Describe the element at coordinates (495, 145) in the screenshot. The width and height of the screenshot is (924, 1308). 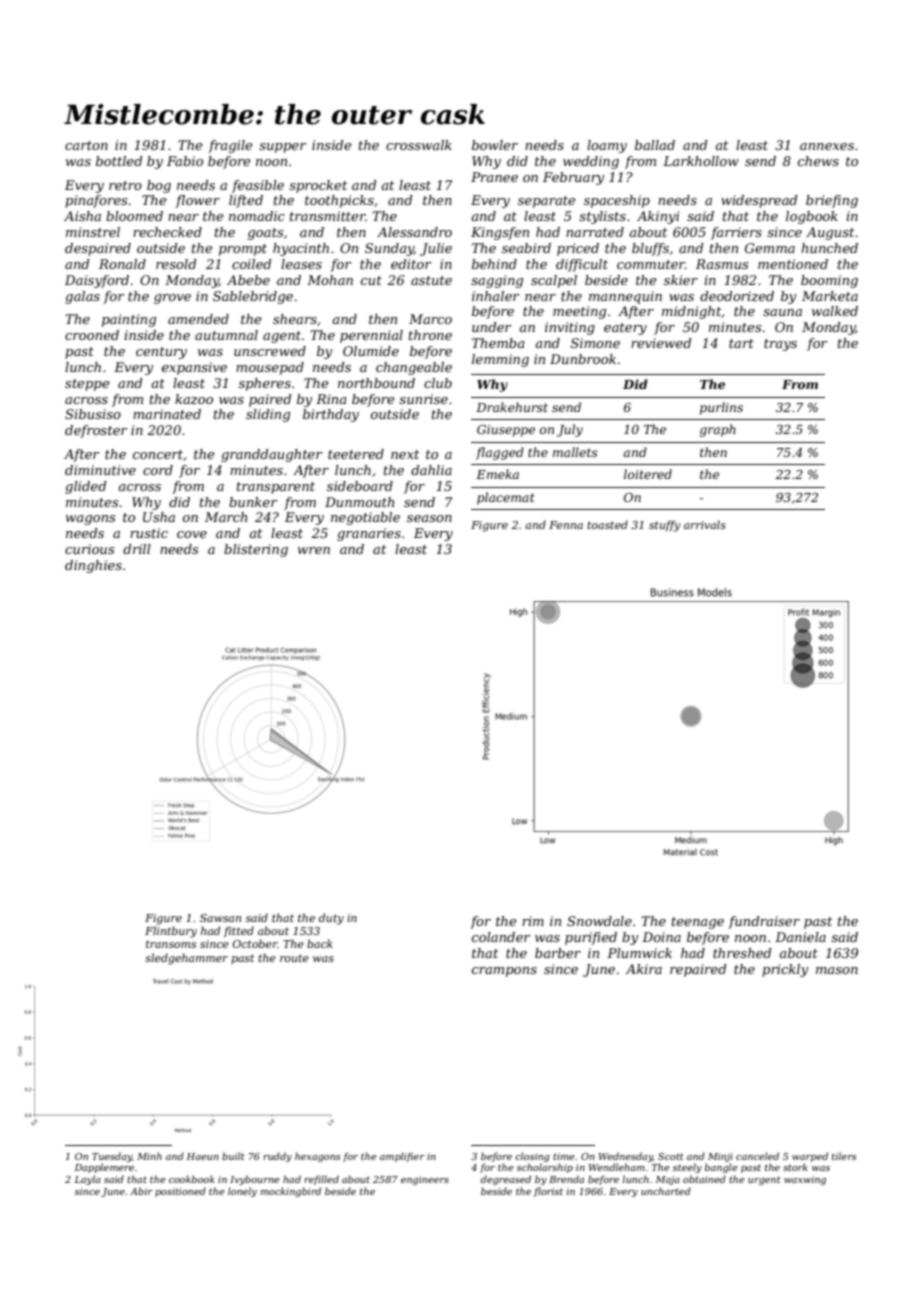
I see `bowler` at that location.
